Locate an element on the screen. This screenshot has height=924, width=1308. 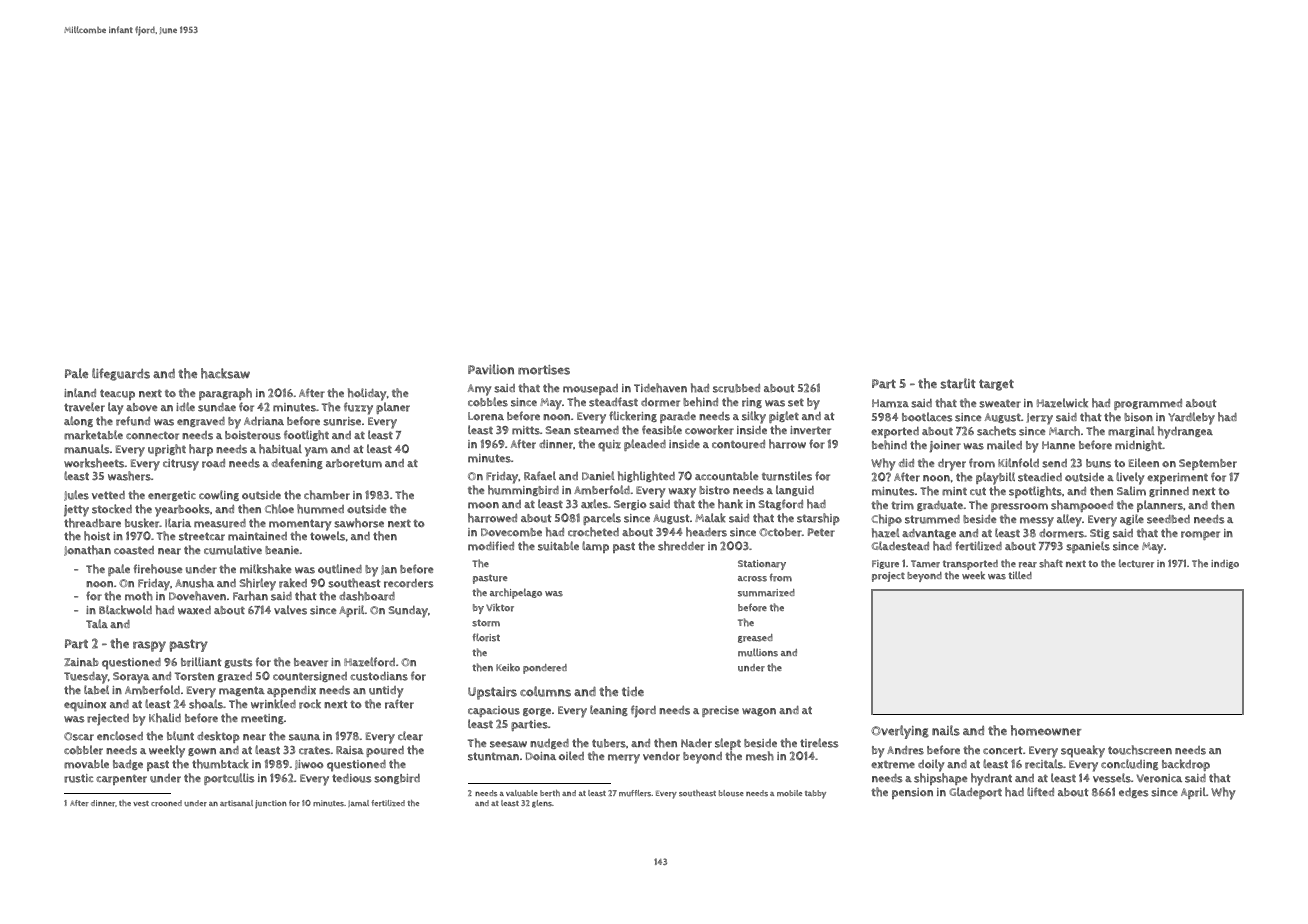
mortises is located at coordinates (544, 370).
